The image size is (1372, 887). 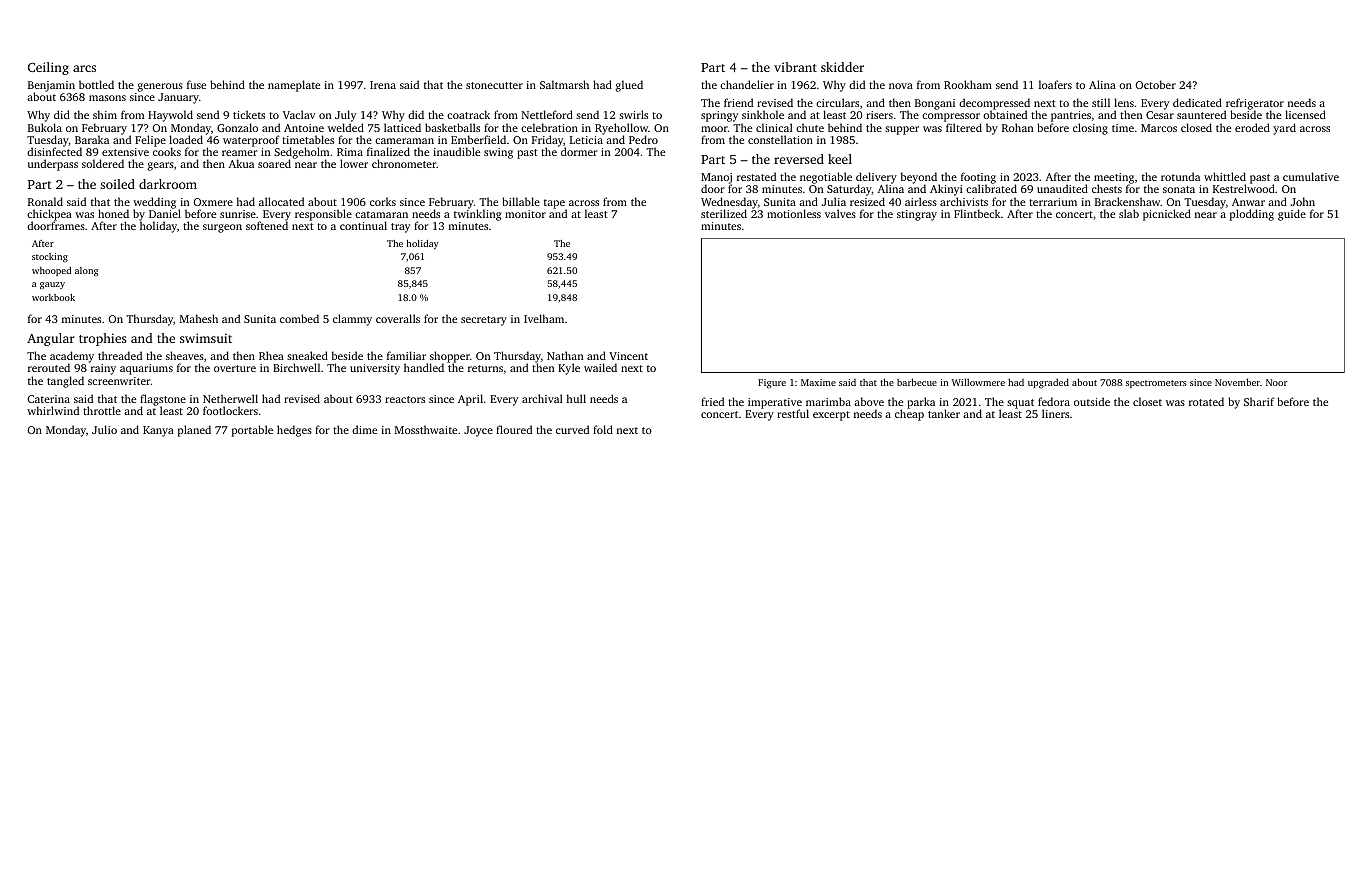 I want to click on Noor, so click(x=1277, y=382).
